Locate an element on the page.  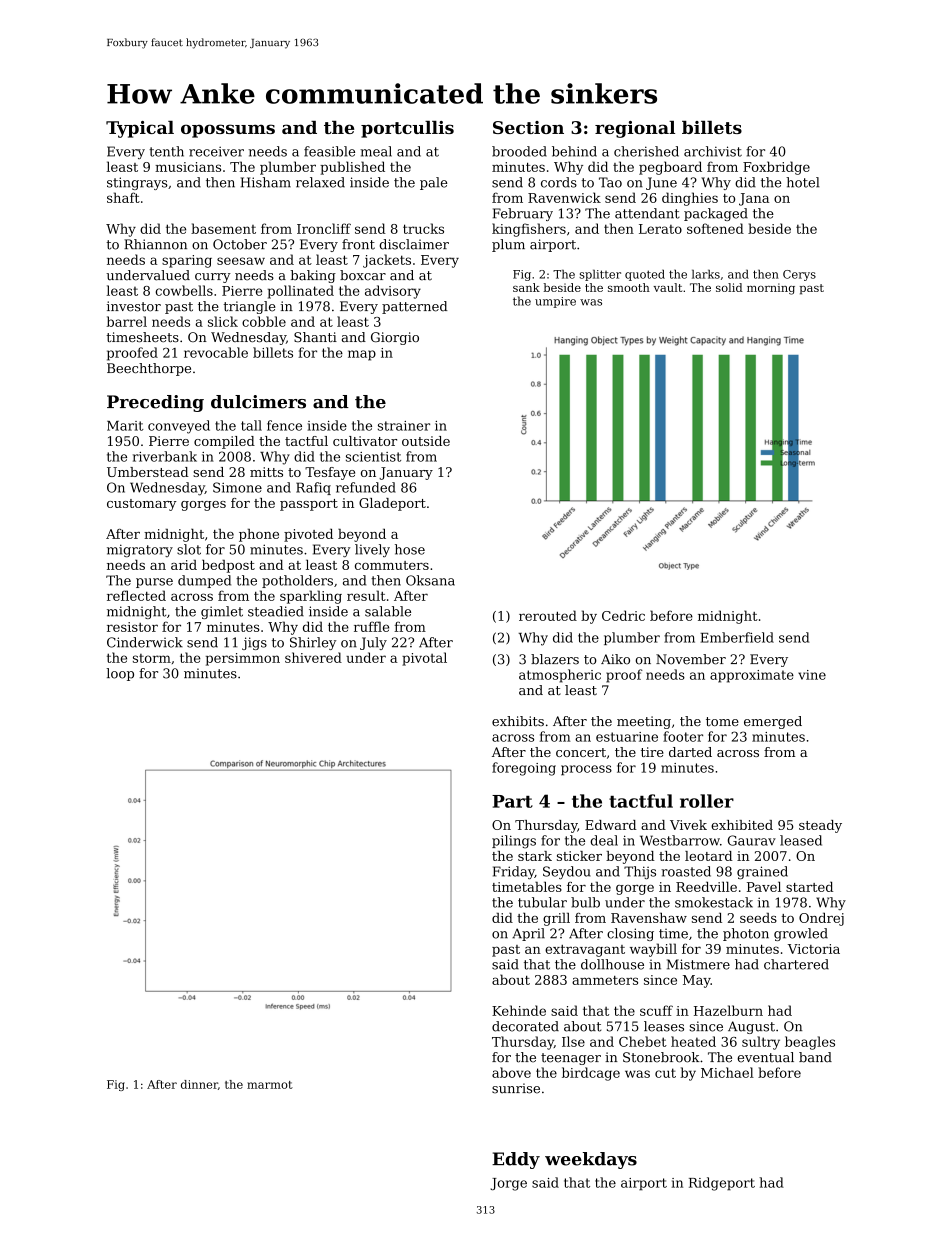
portcullis is located at coordinates (407, 129).
